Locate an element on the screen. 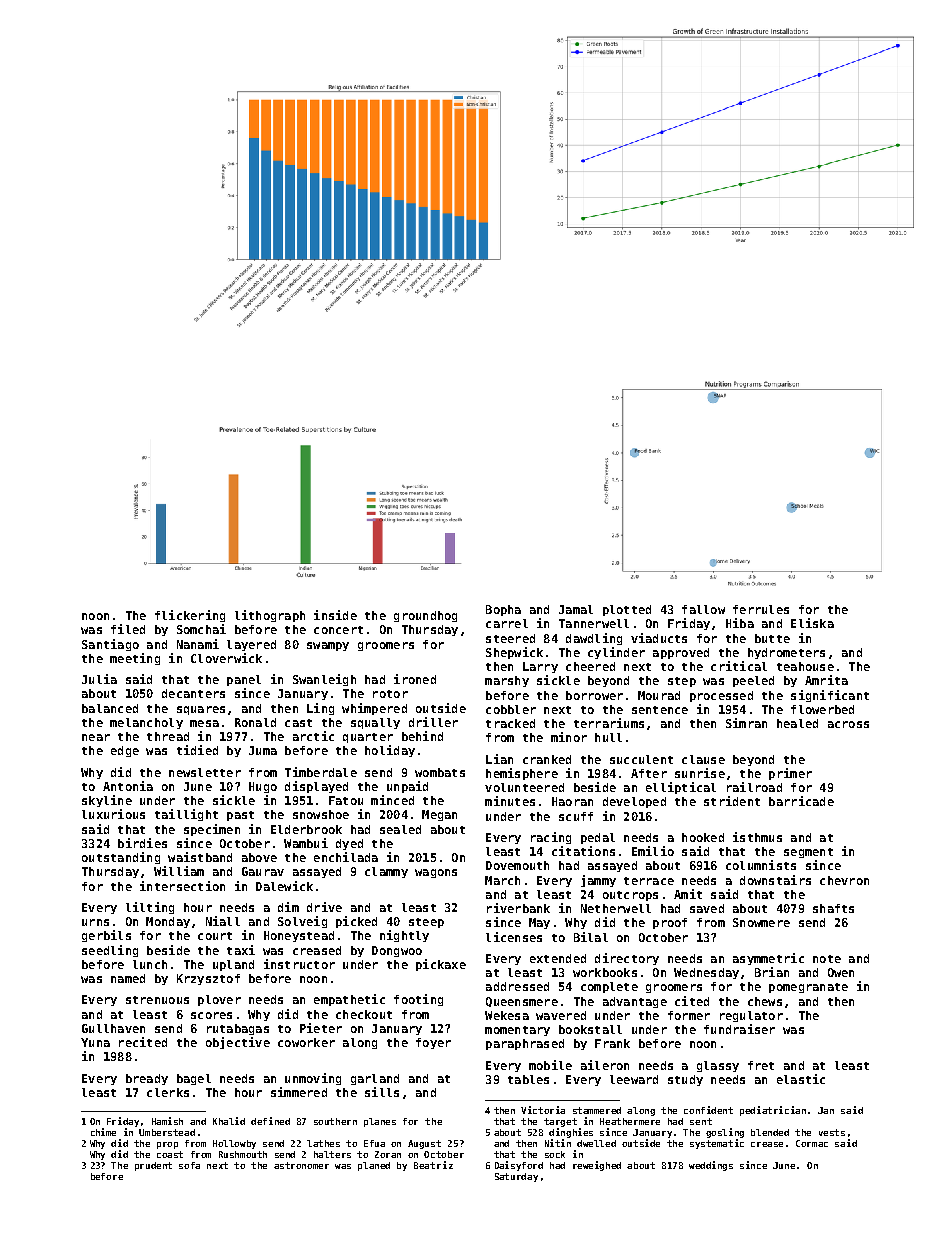 The width and height of the screenshot is (952, 1233). note is located at coordinates (827, 959).
